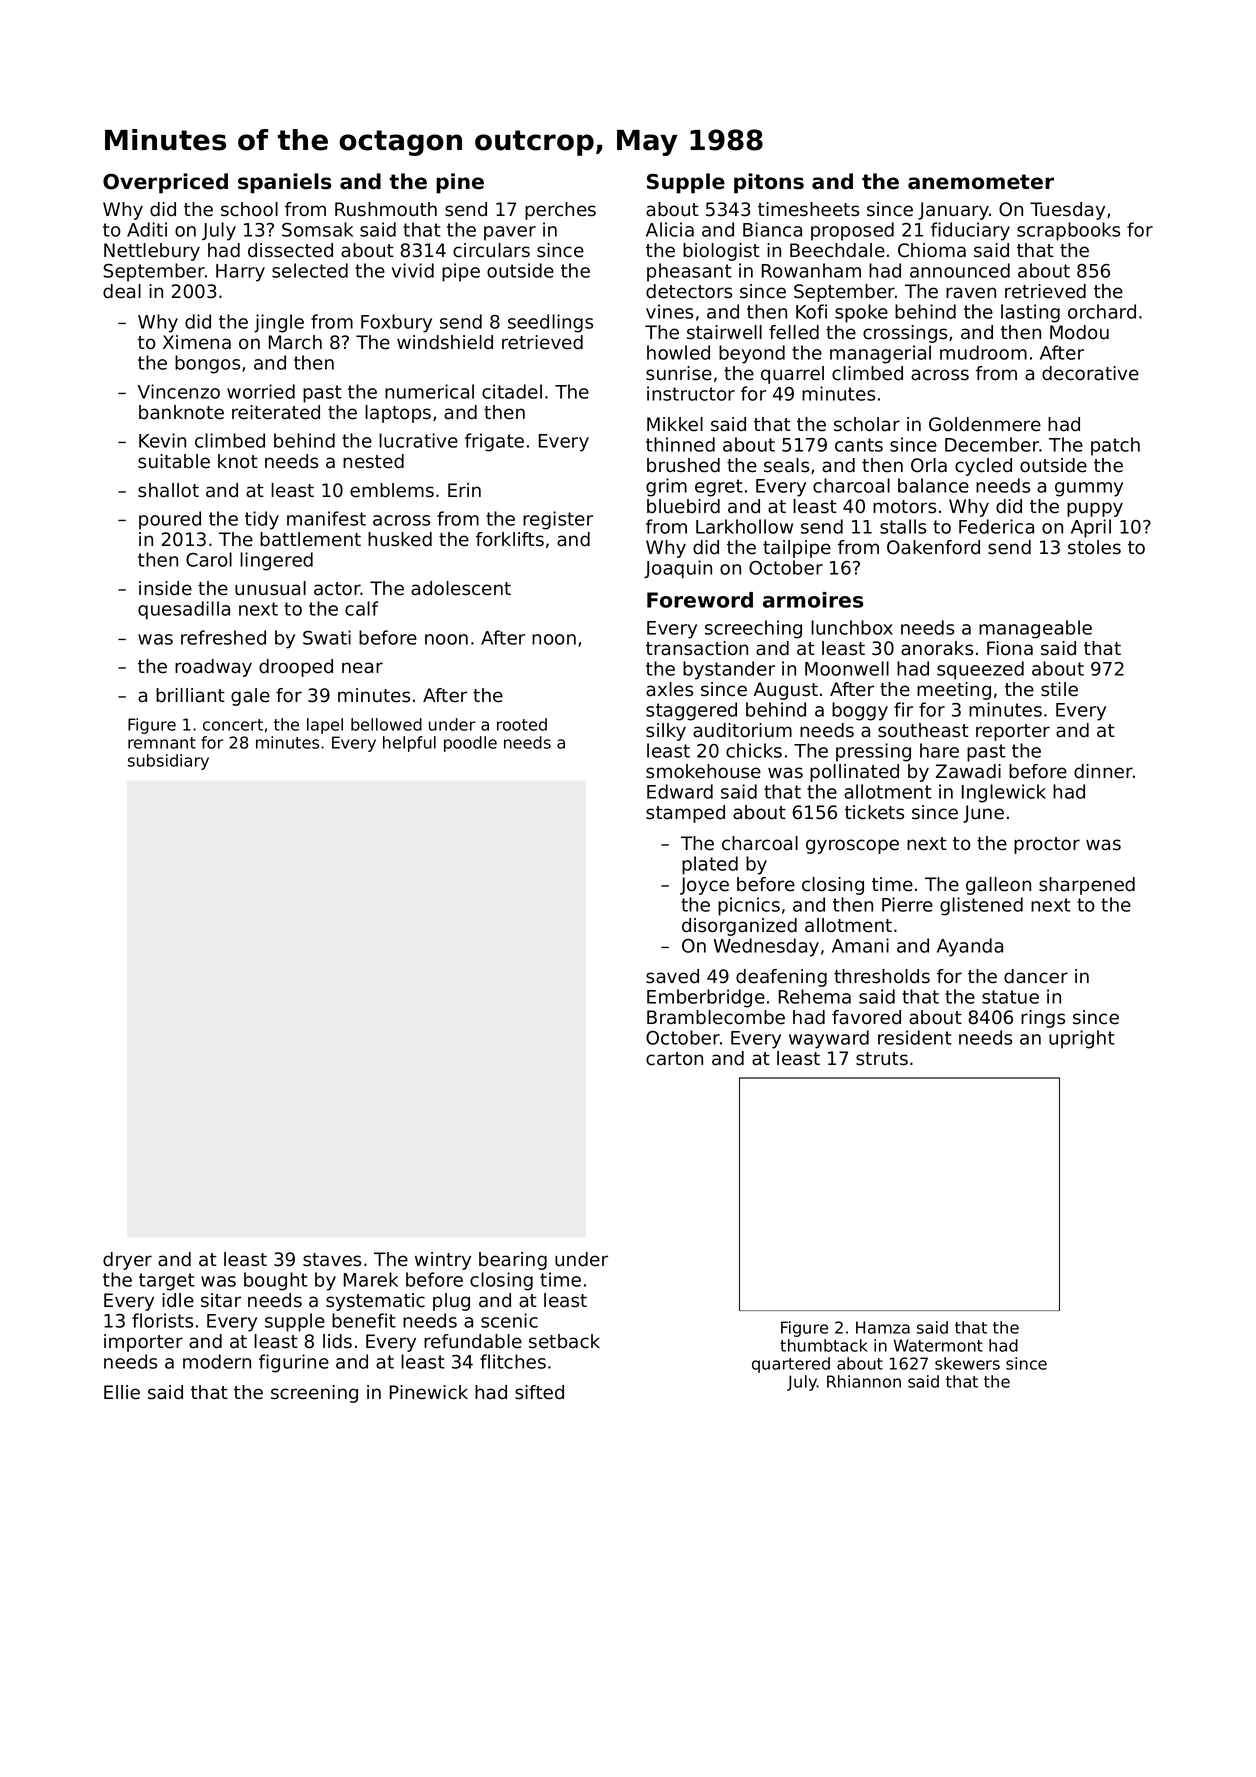  Describe the element at coordinates (461, 588) in the screenshot. I see `adolescent` at that location.
